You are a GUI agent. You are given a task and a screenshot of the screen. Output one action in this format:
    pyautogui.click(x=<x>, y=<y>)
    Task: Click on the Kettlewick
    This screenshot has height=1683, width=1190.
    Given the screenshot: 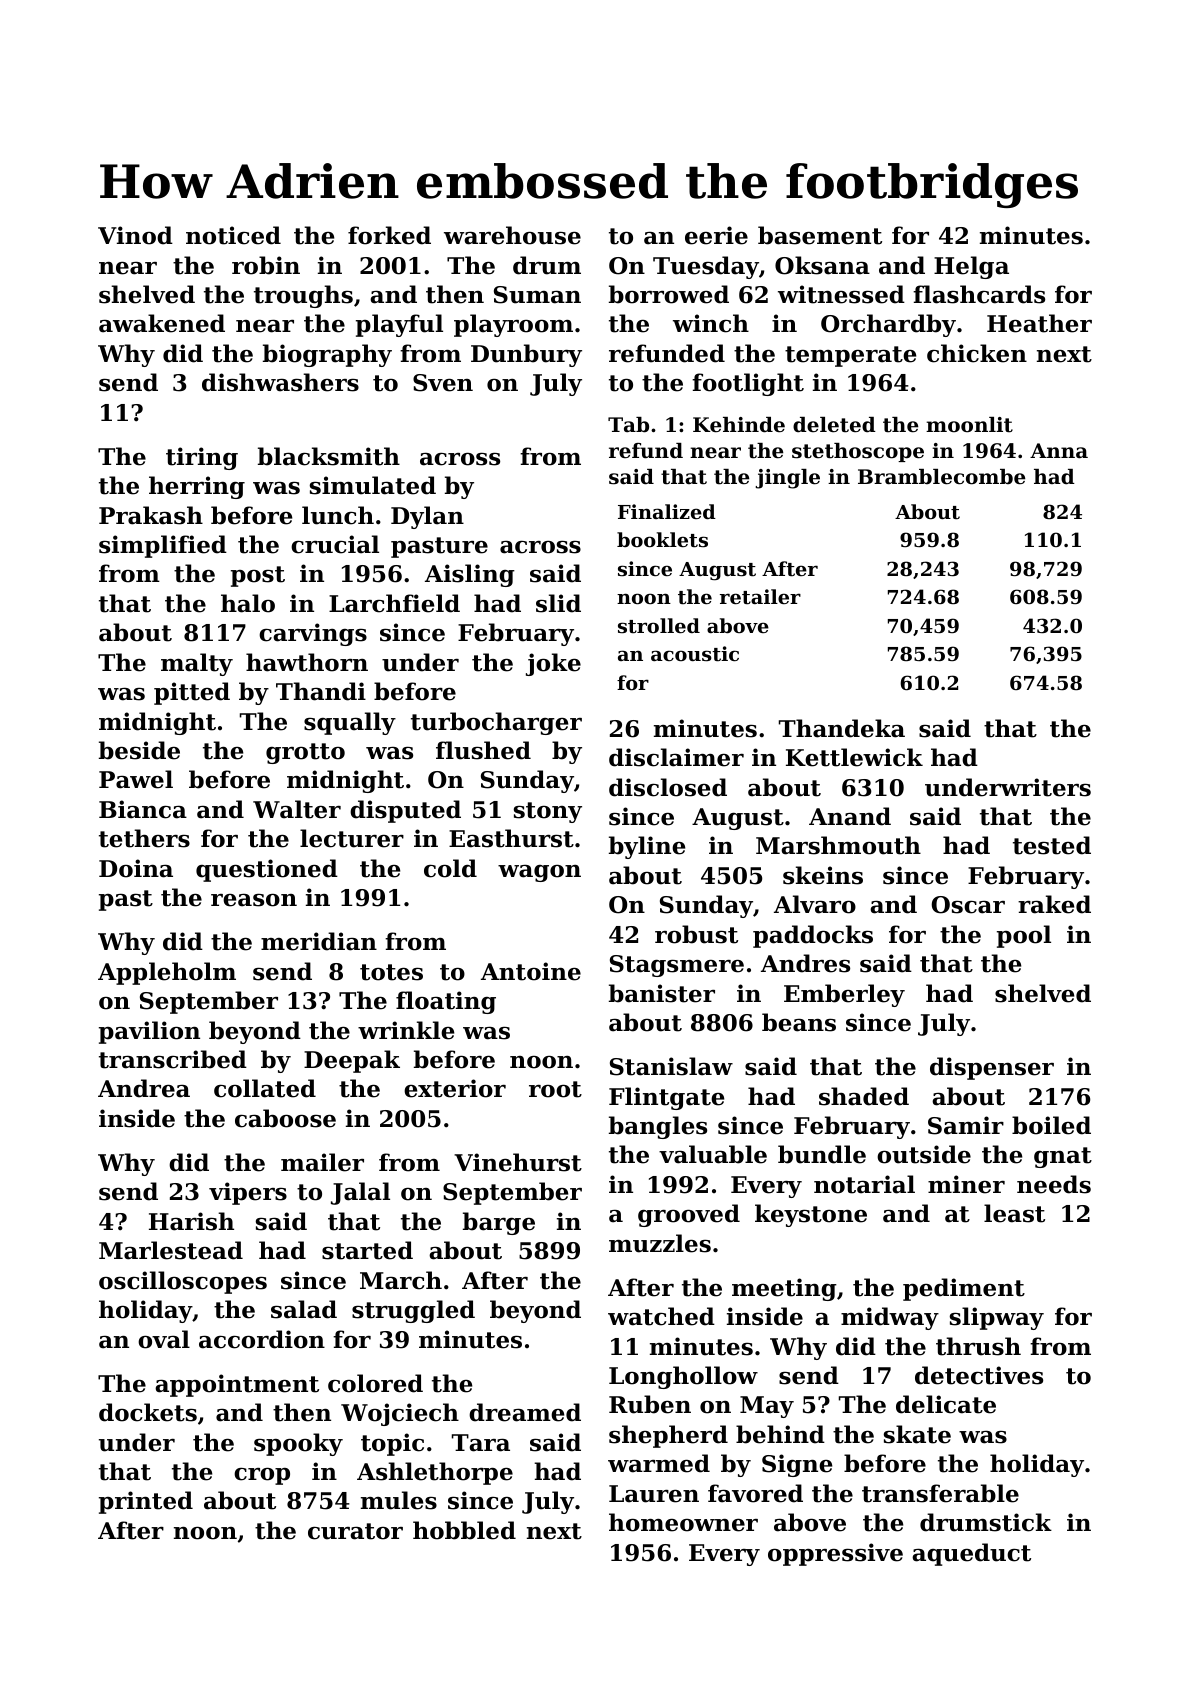 What is the action you would take?
    pyautogui.click(x=854, y=757)
